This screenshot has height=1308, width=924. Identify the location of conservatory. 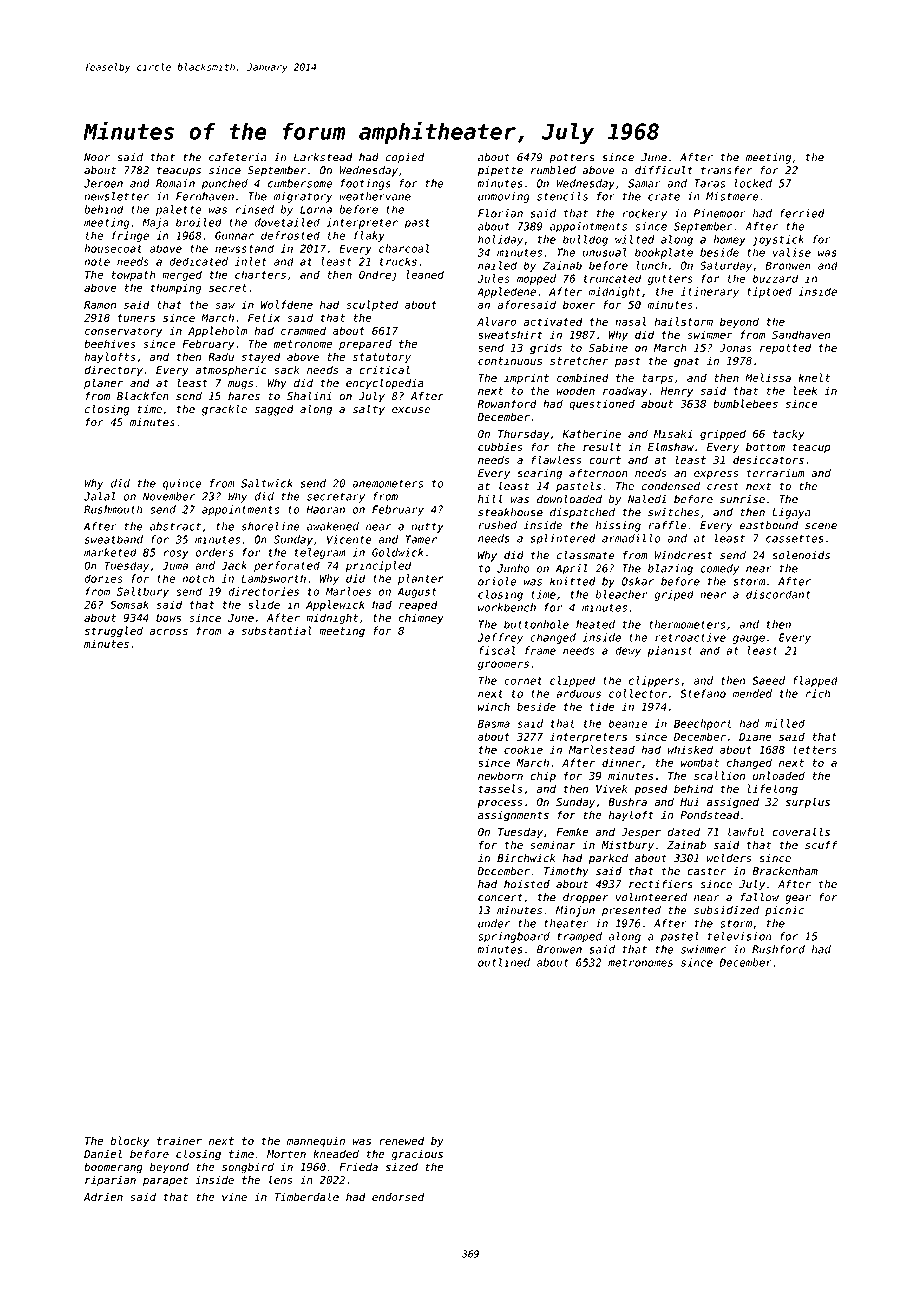
(123, 332).
